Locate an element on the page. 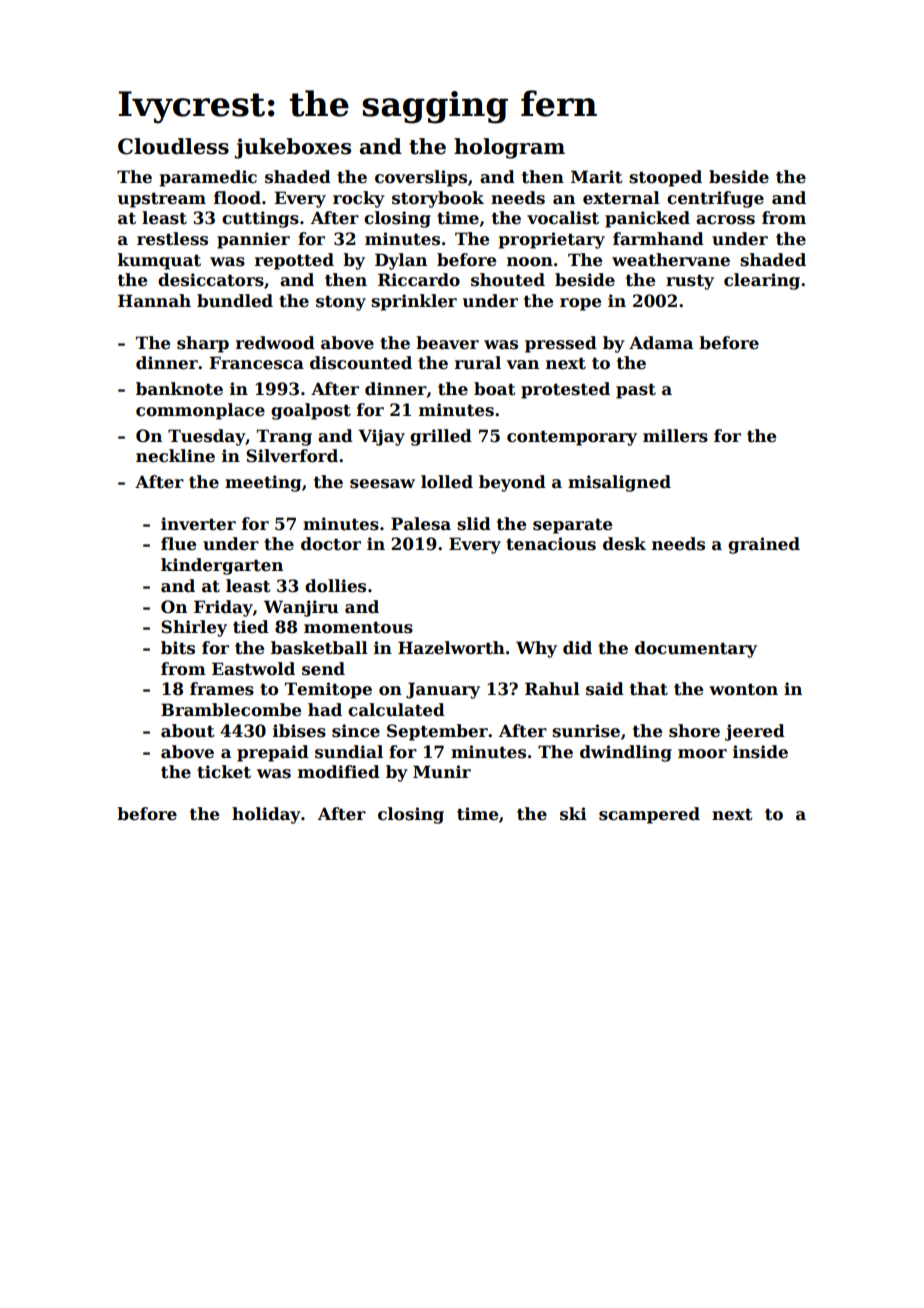  holiday is located at coordinates (266, 815).
